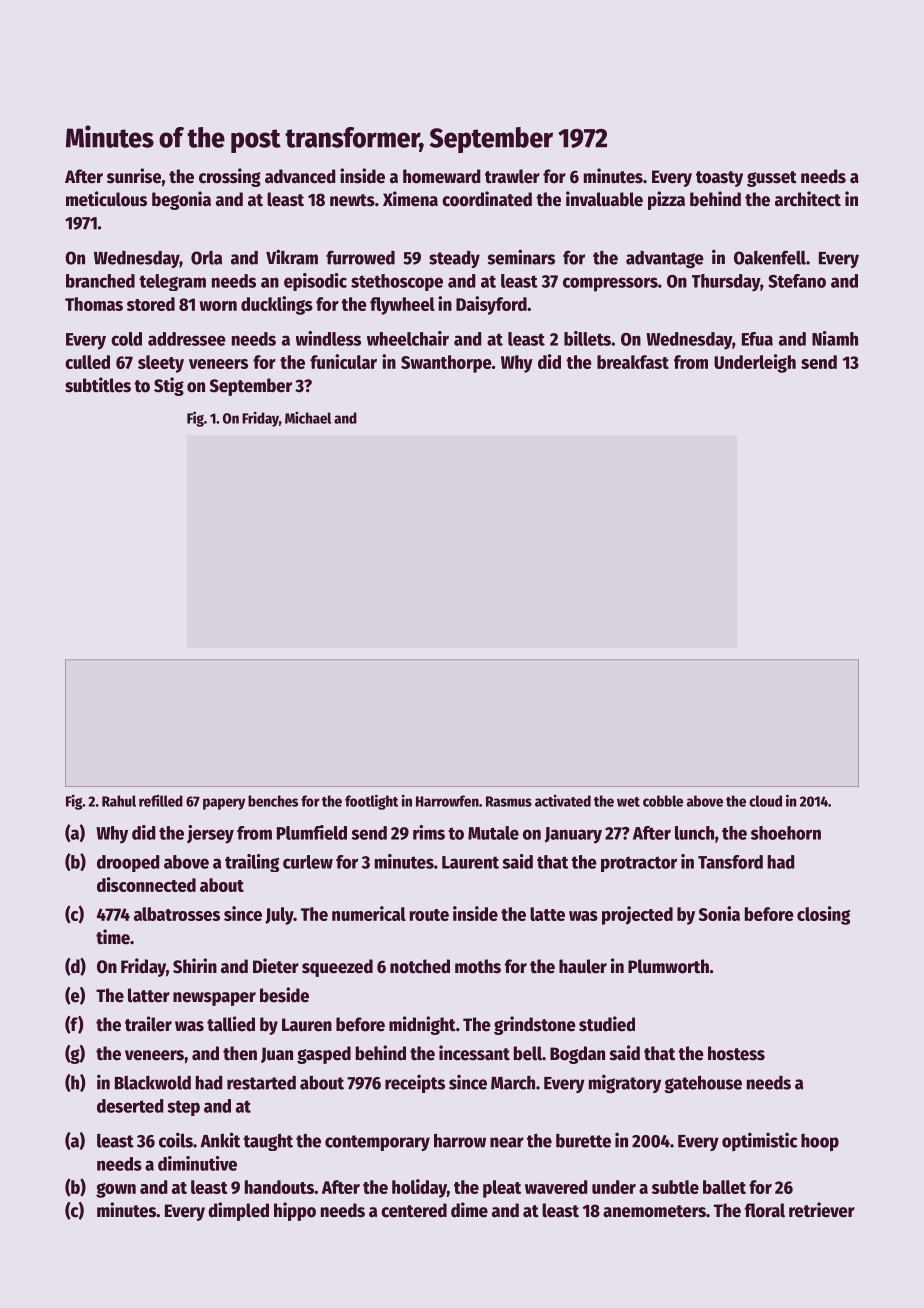 This screenshot has height=1308, width=924. I want to click on meticulous, so click(106, 199).
